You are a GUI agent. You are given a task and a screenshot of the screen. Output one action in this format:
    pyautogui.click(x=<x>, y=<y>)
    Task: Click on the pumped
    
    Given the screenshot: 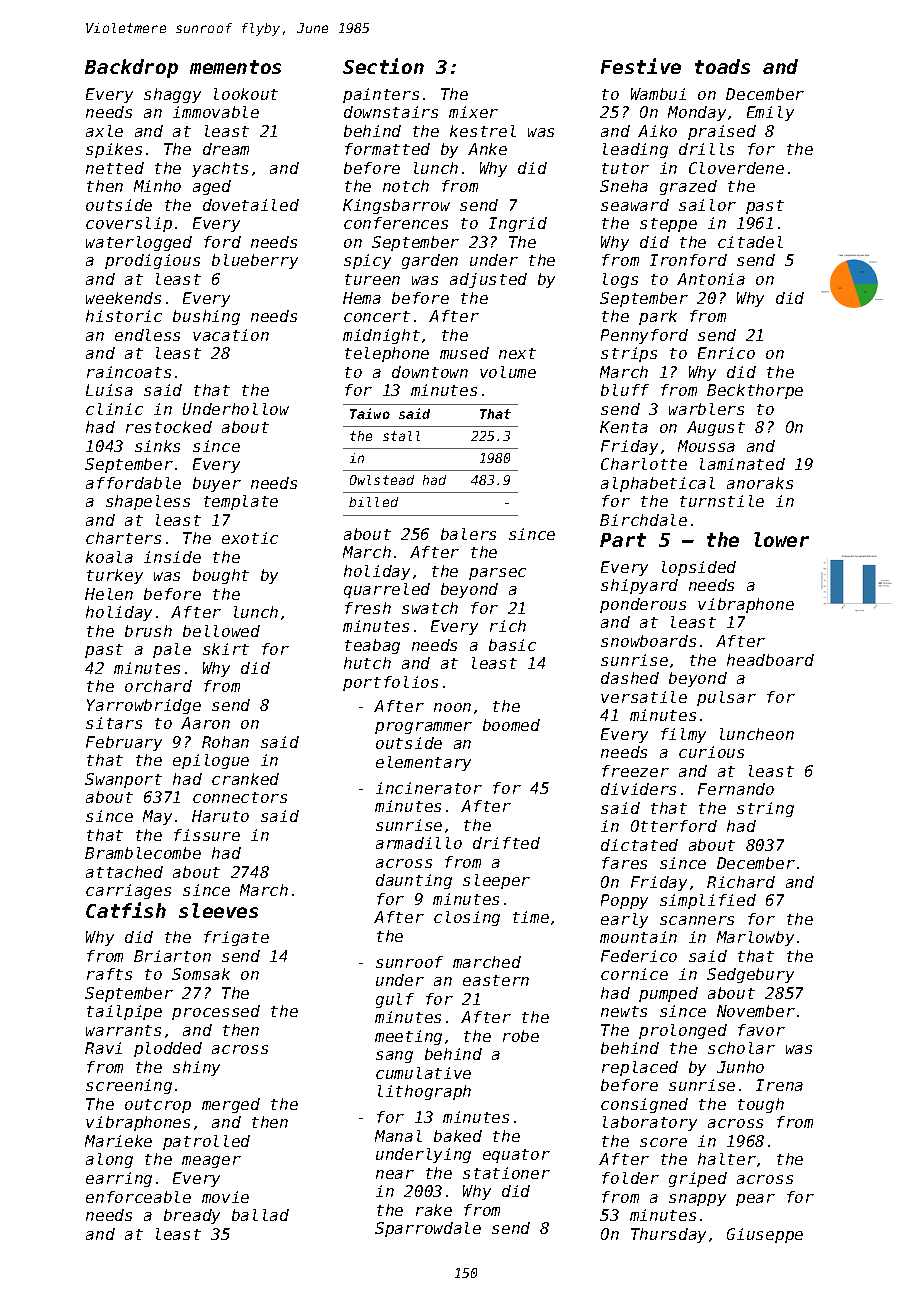 What is the action you would take?
    pyautogui.click(x=668, y=994)
